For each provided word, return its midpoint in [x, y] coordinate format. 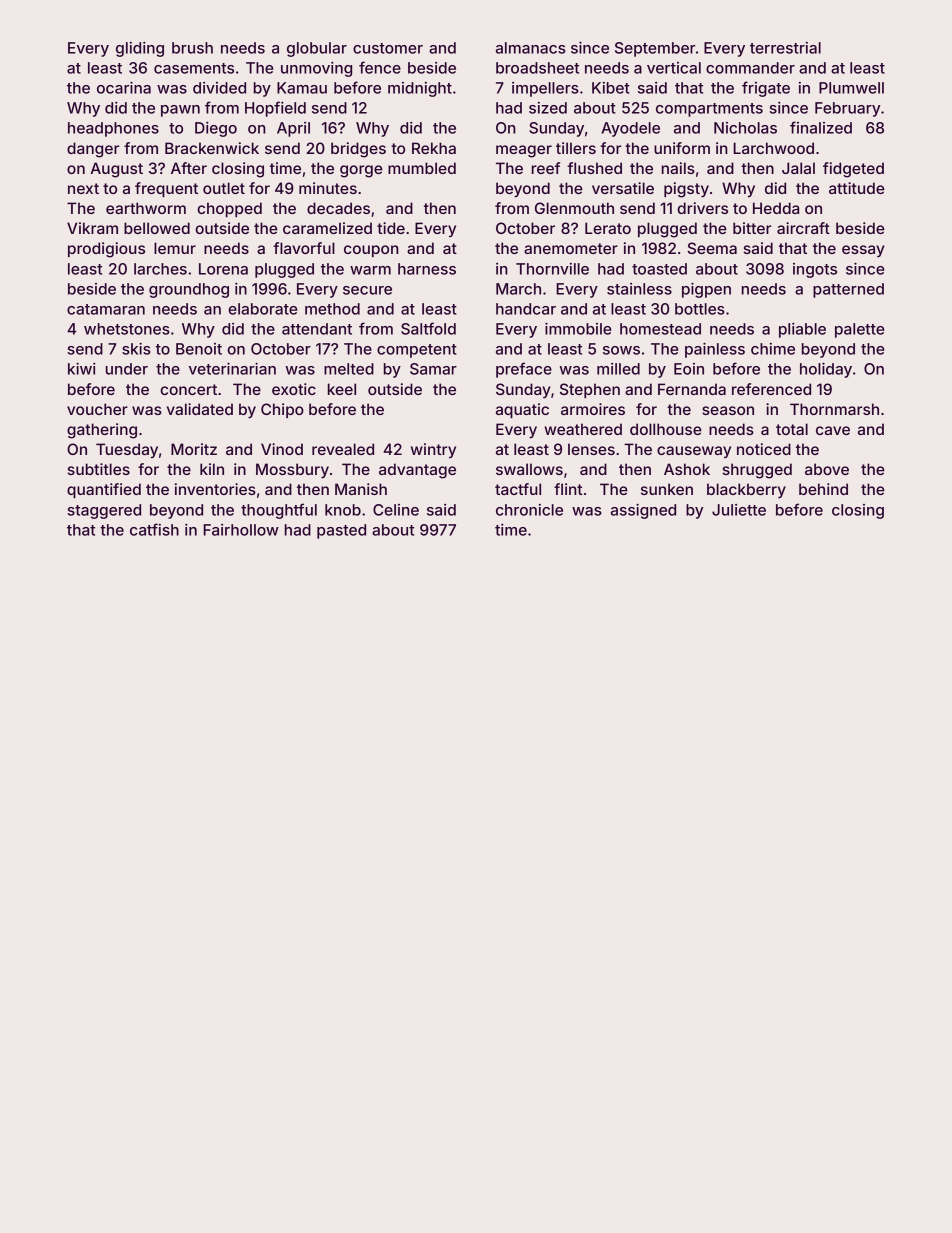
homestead [660, 329]
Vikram [92, 228]
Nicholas [745, 128]
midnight [420, 89]
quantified [104, 490]
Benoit [199, 349]
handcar [526, 309]
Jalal [798, 168]
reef [546, 168]
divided [219, 88]
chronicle [529, 510]
